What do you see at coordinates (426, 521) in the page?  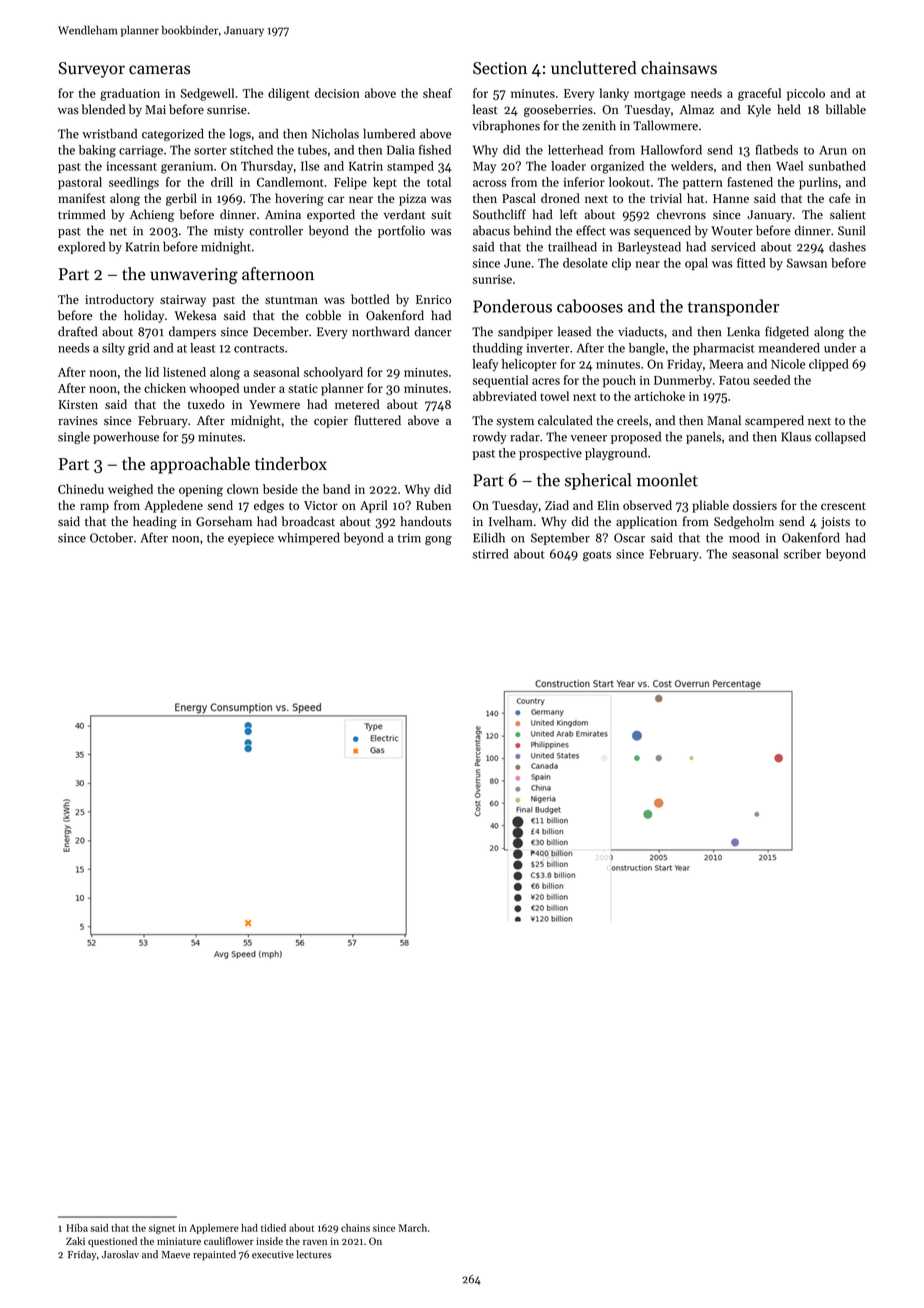 I see `handouts` at bounding box center [426, 521].
